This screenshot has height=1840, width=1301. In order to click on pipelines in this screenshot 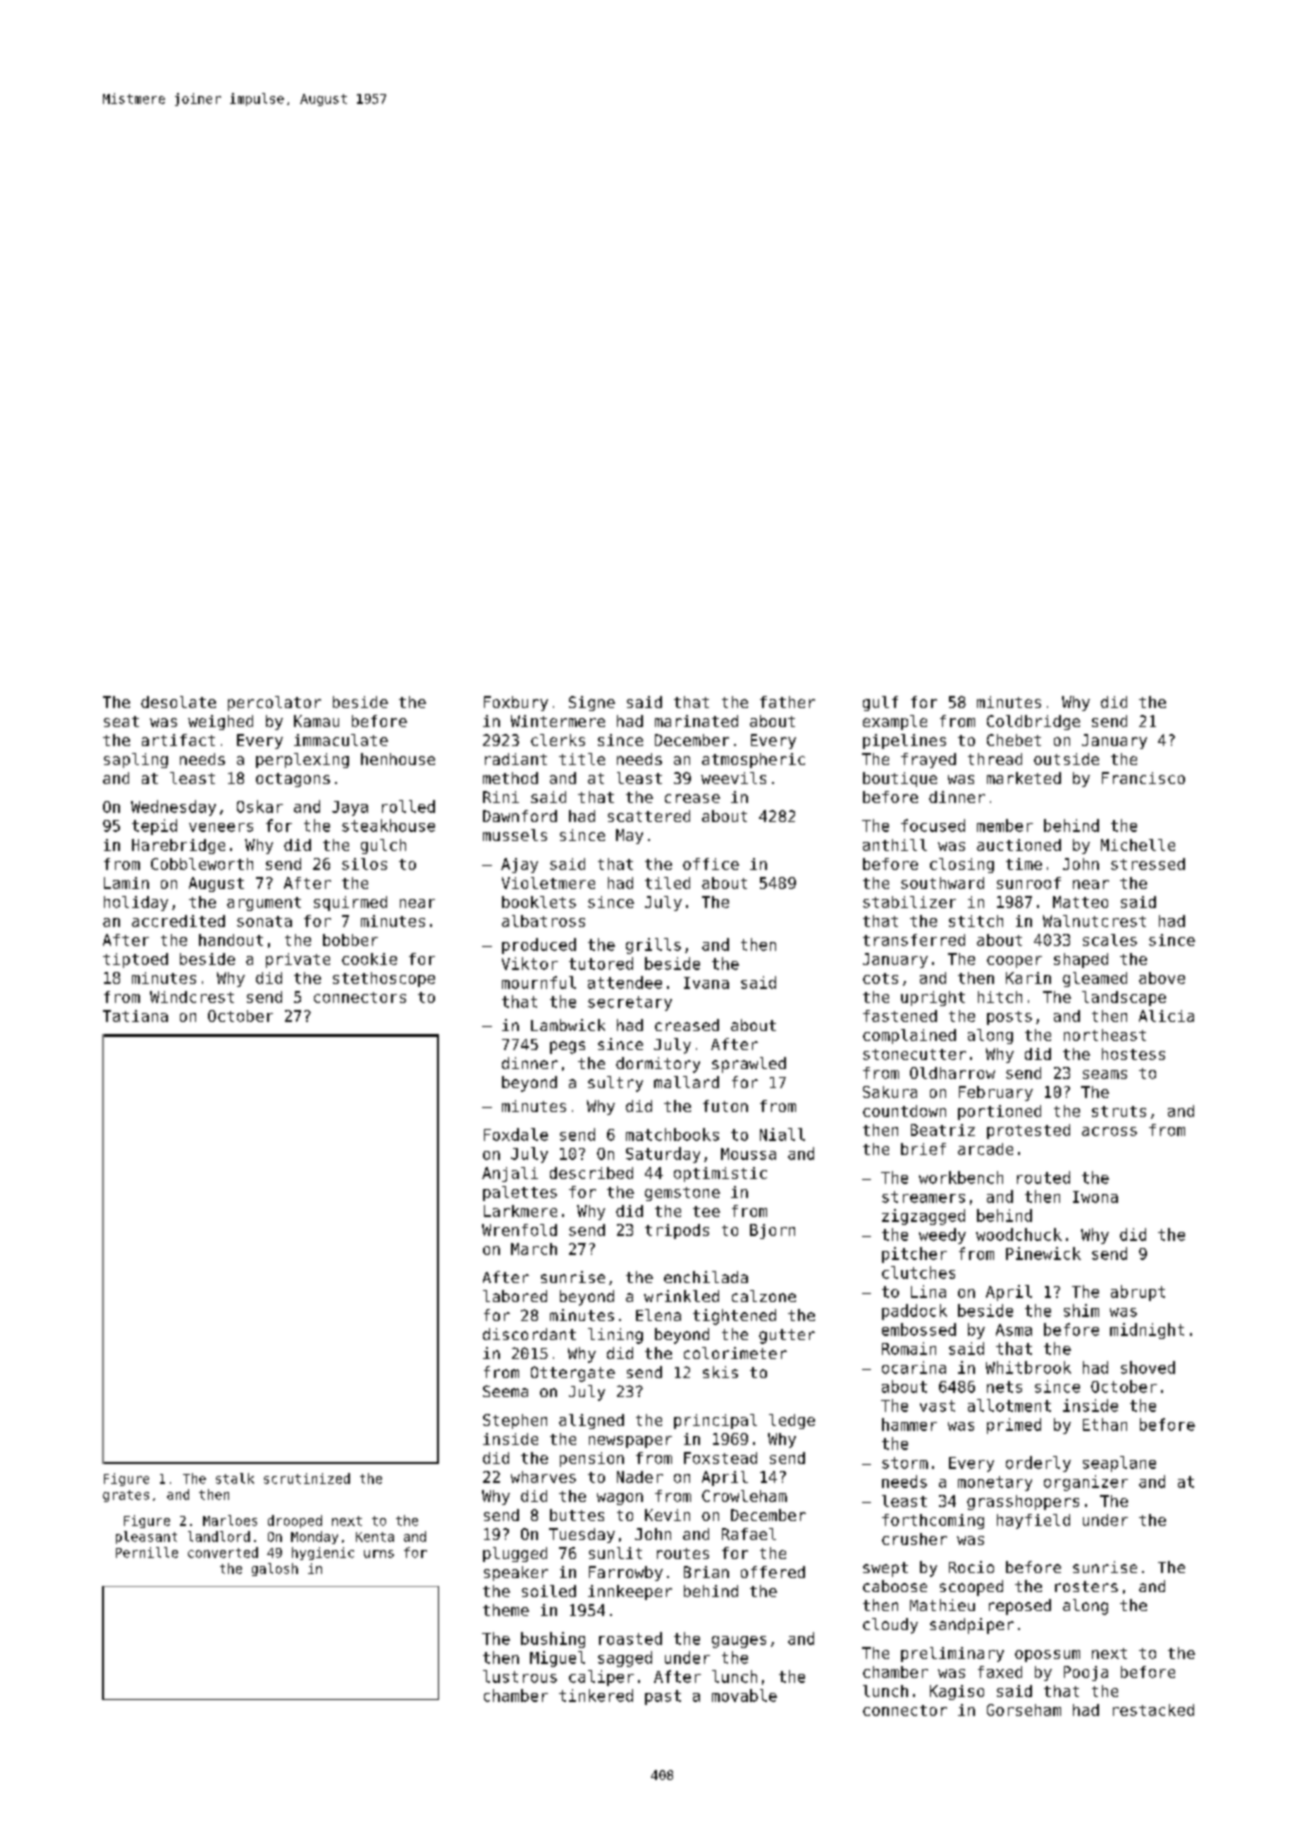, I will do `click(904, 741)`.
